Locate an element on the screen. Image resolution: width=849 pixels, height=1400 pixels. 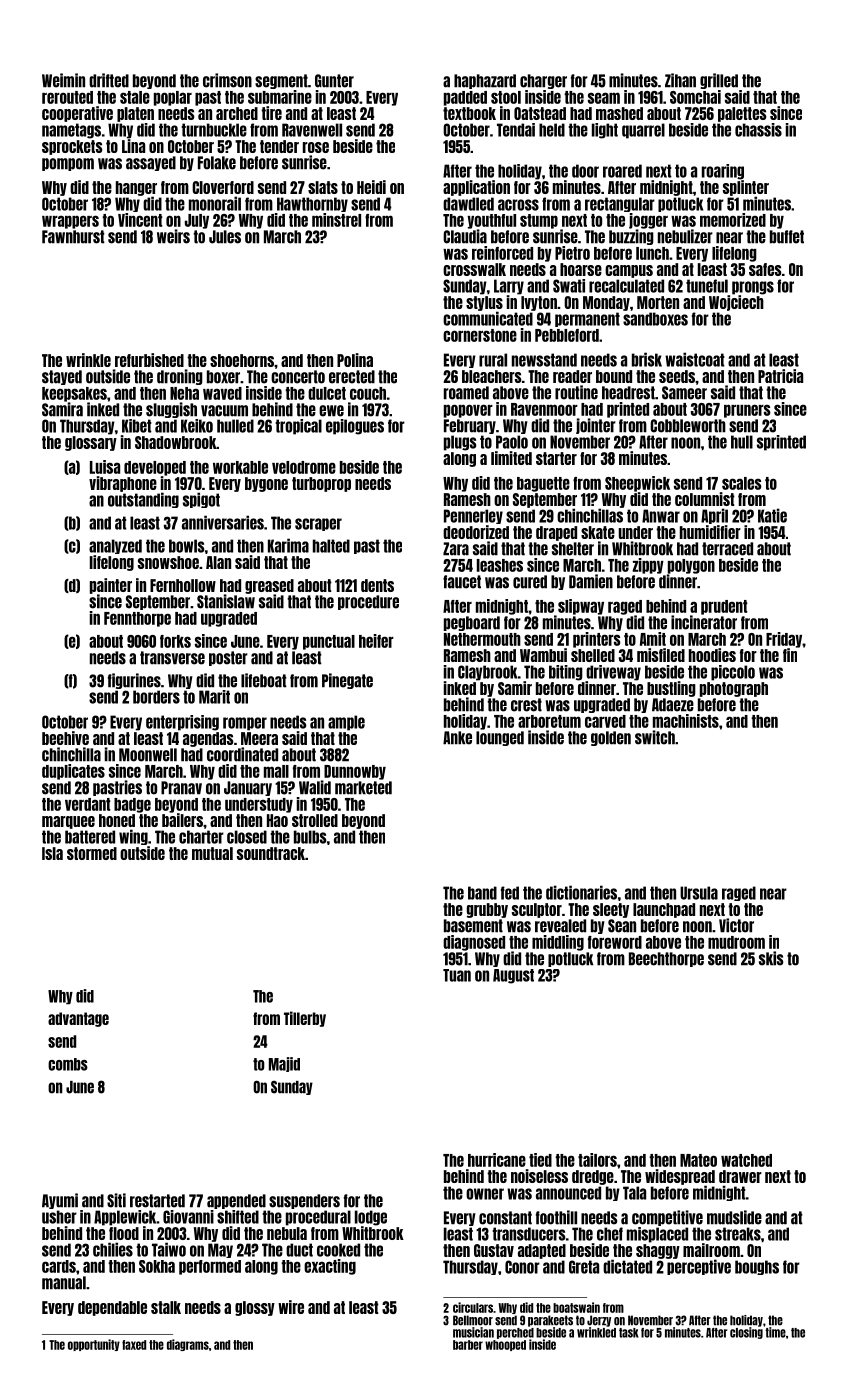
seam is located at coordinates (604, 98).
